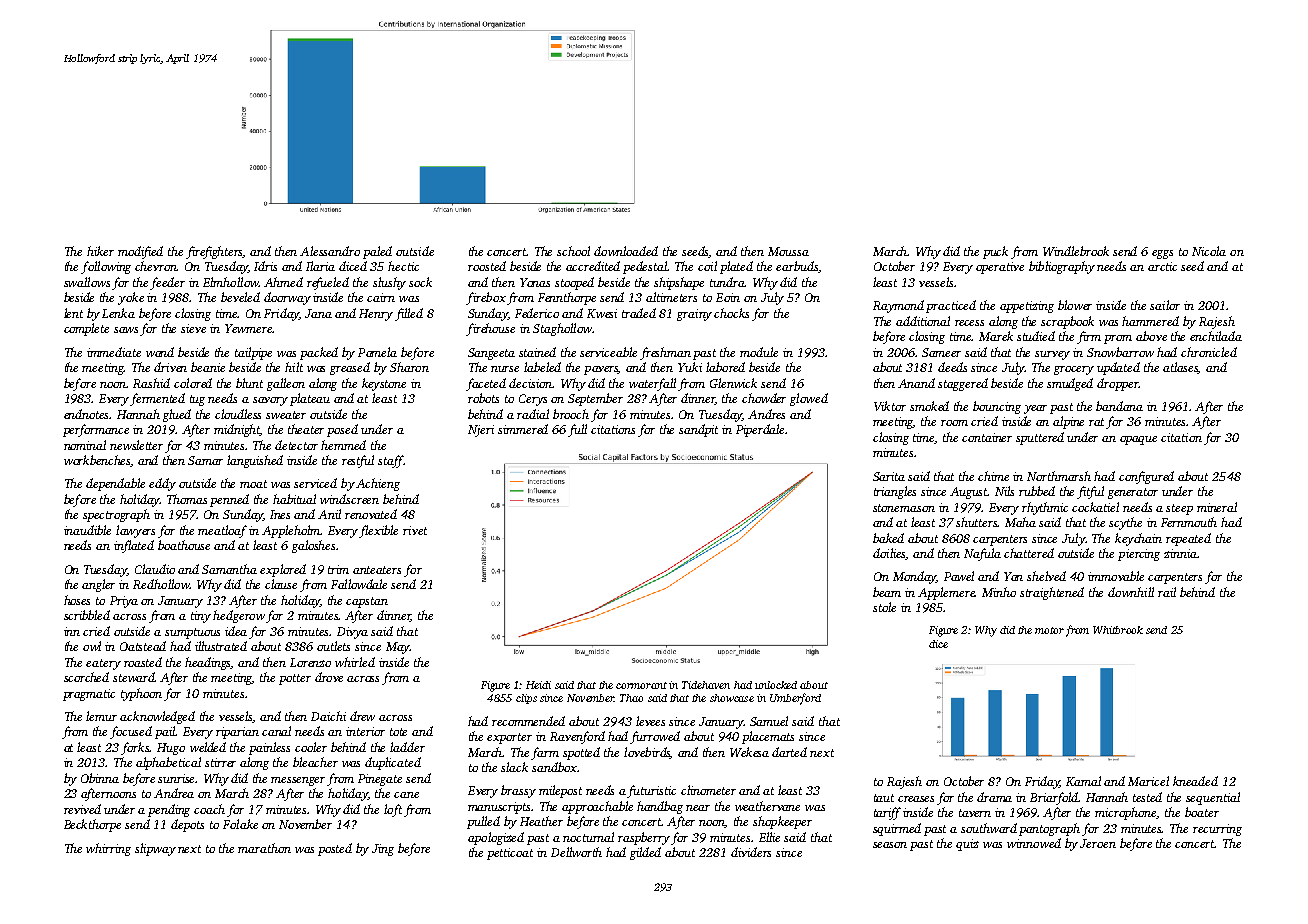 The width and height of the image is (1308, 924). I want to click on smoked, so click(929, 406).
